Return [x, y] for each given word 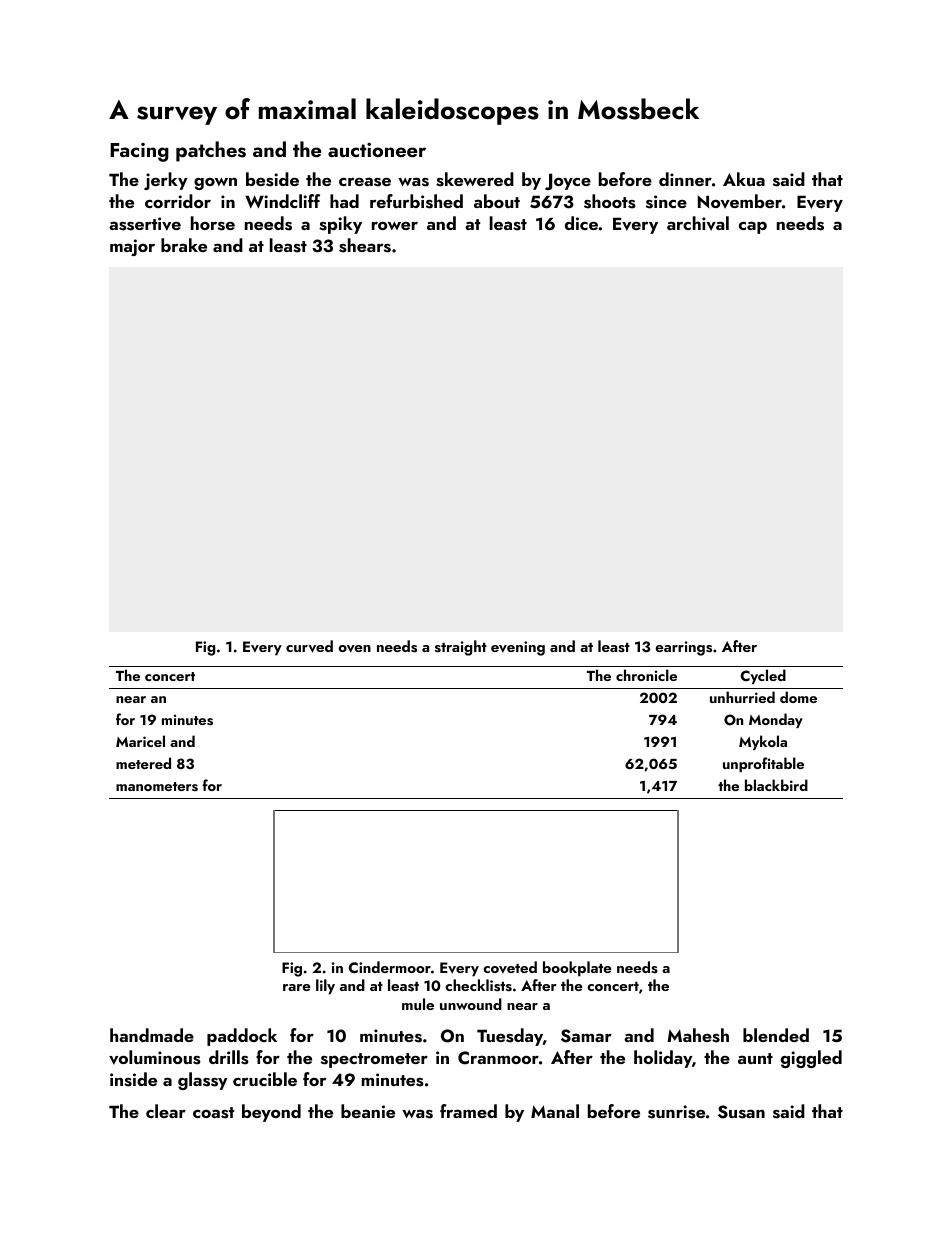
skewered [475, 179]
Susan [741, 1112]
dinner [685, 179]
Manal [555, 1111]
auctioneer [377, 150]
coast [213, 1113]
